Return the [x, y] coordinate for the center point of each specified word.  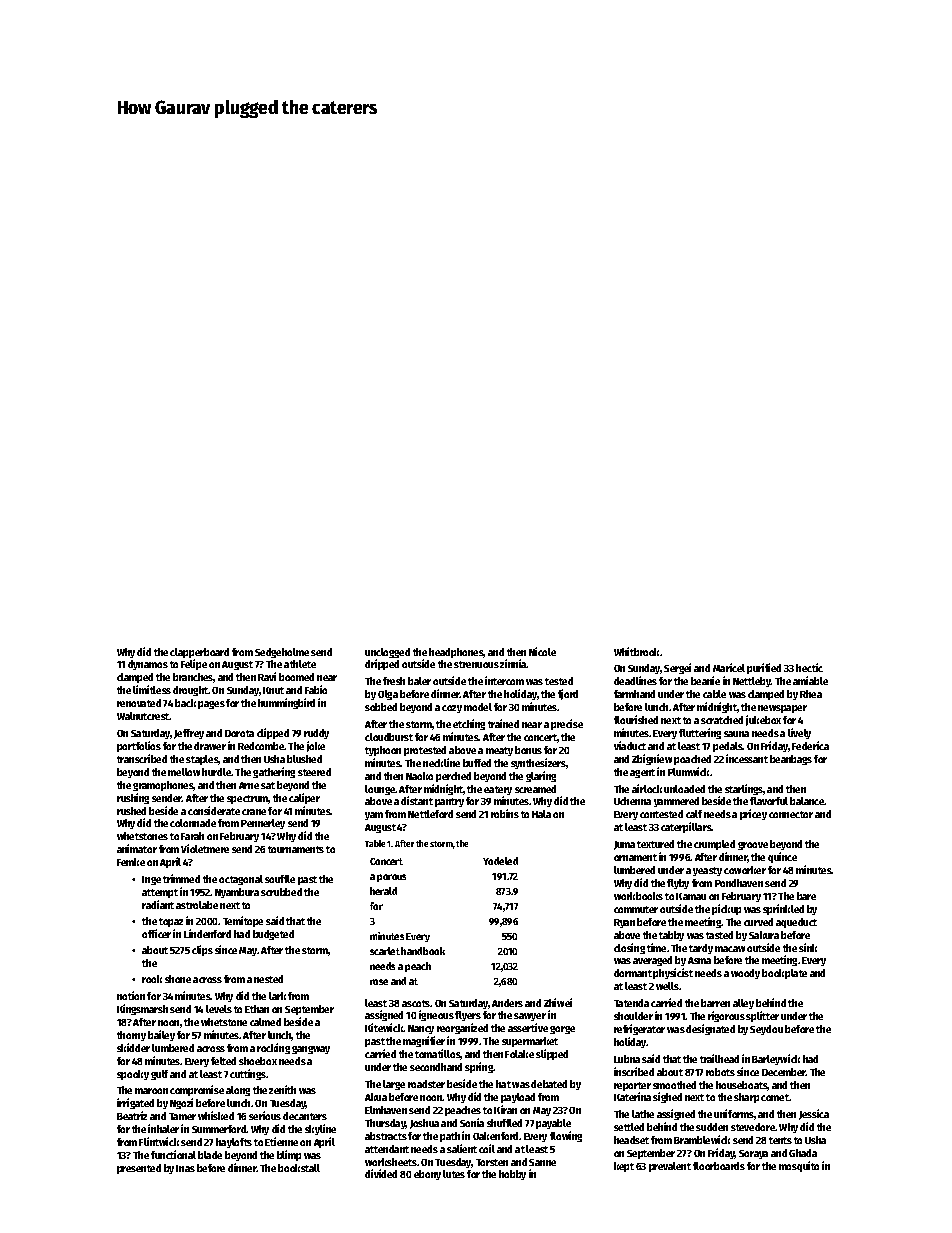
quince [782, 857]
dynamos [148, 665]
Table [375, 843]
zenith [282, 1089]
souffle [280, 879]
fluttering [700, 733]
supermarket [530, 1042]
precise [567, 724]
